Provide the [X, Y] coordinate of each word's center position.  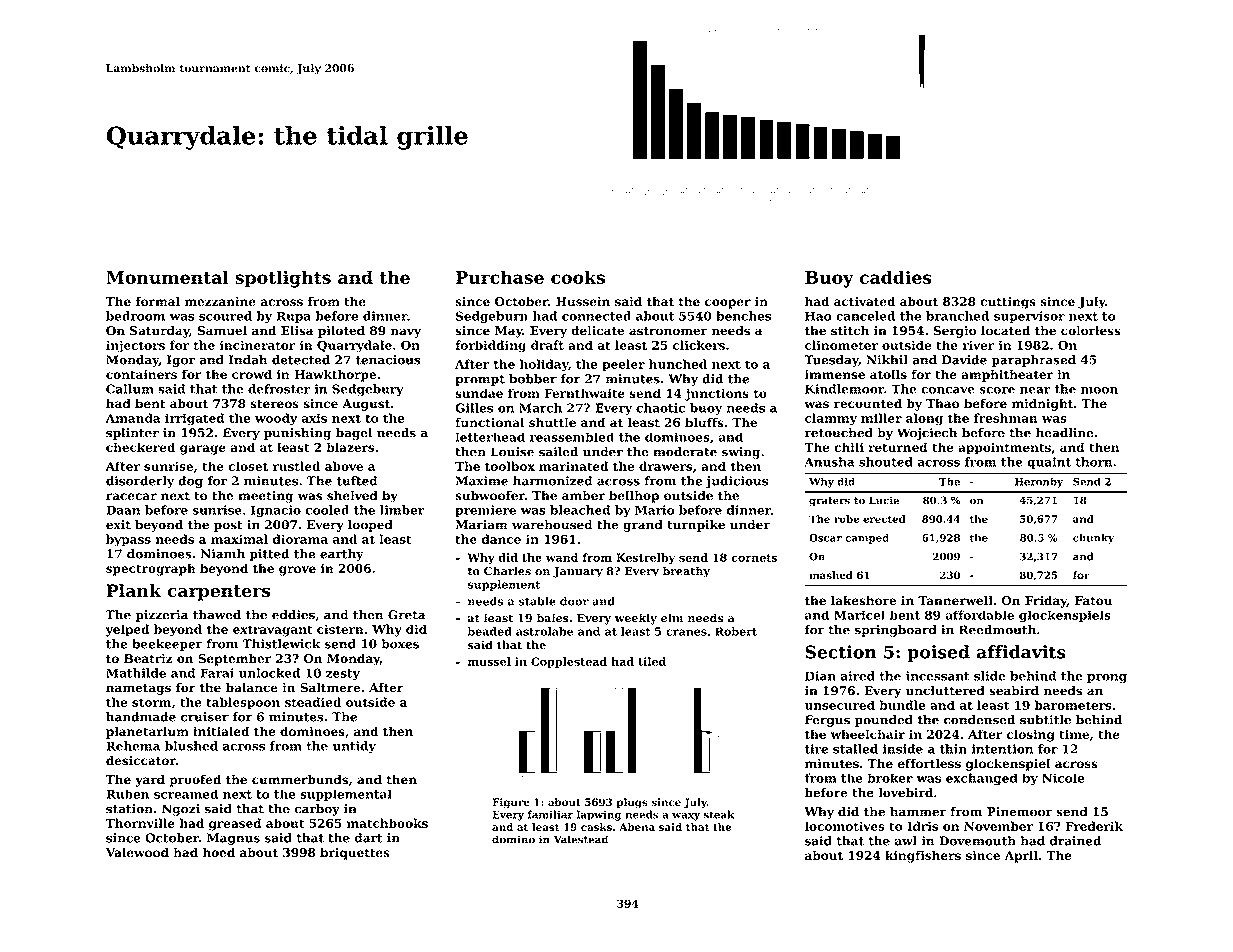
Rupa [294, 317]
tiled [652, 661]
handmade [141, 717]
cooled [327, 510]
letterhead [490, 437]
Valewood [137, 852]
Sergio [955, 332]
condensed [979, 720]
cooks [578, 277]
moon [1099, 390]
